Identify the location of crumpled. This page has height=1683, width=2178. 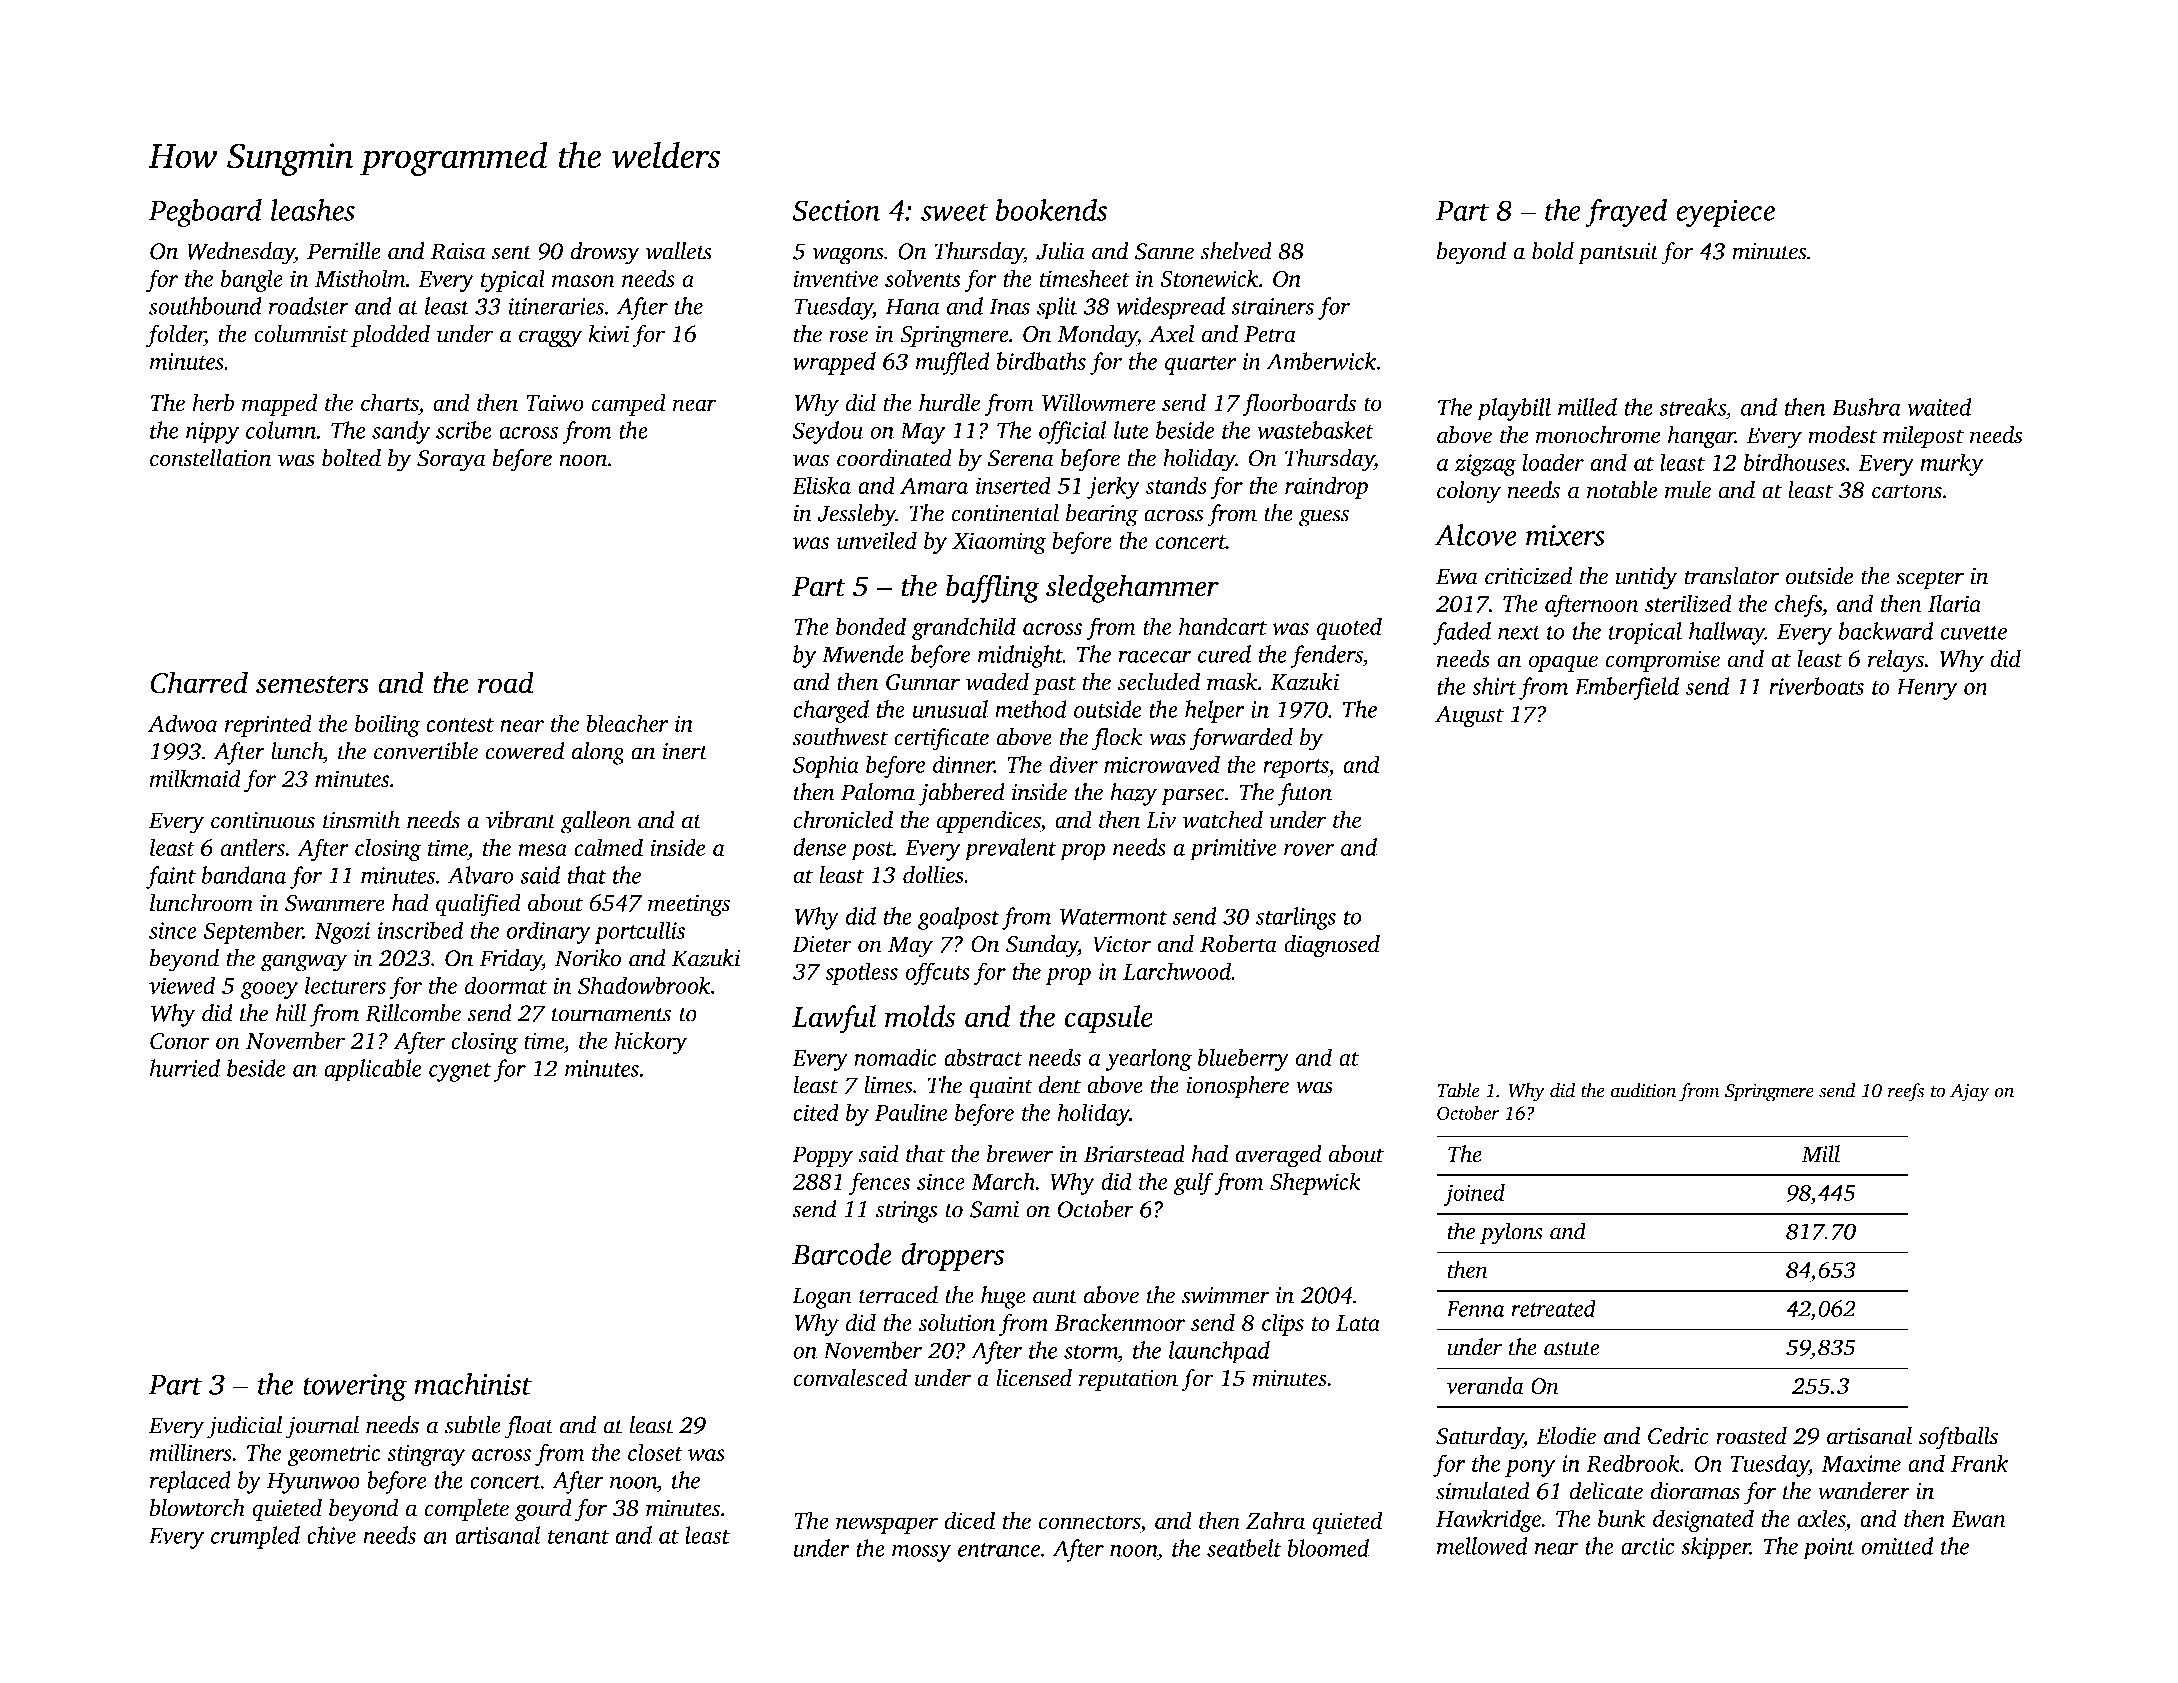
(255, 1537).
